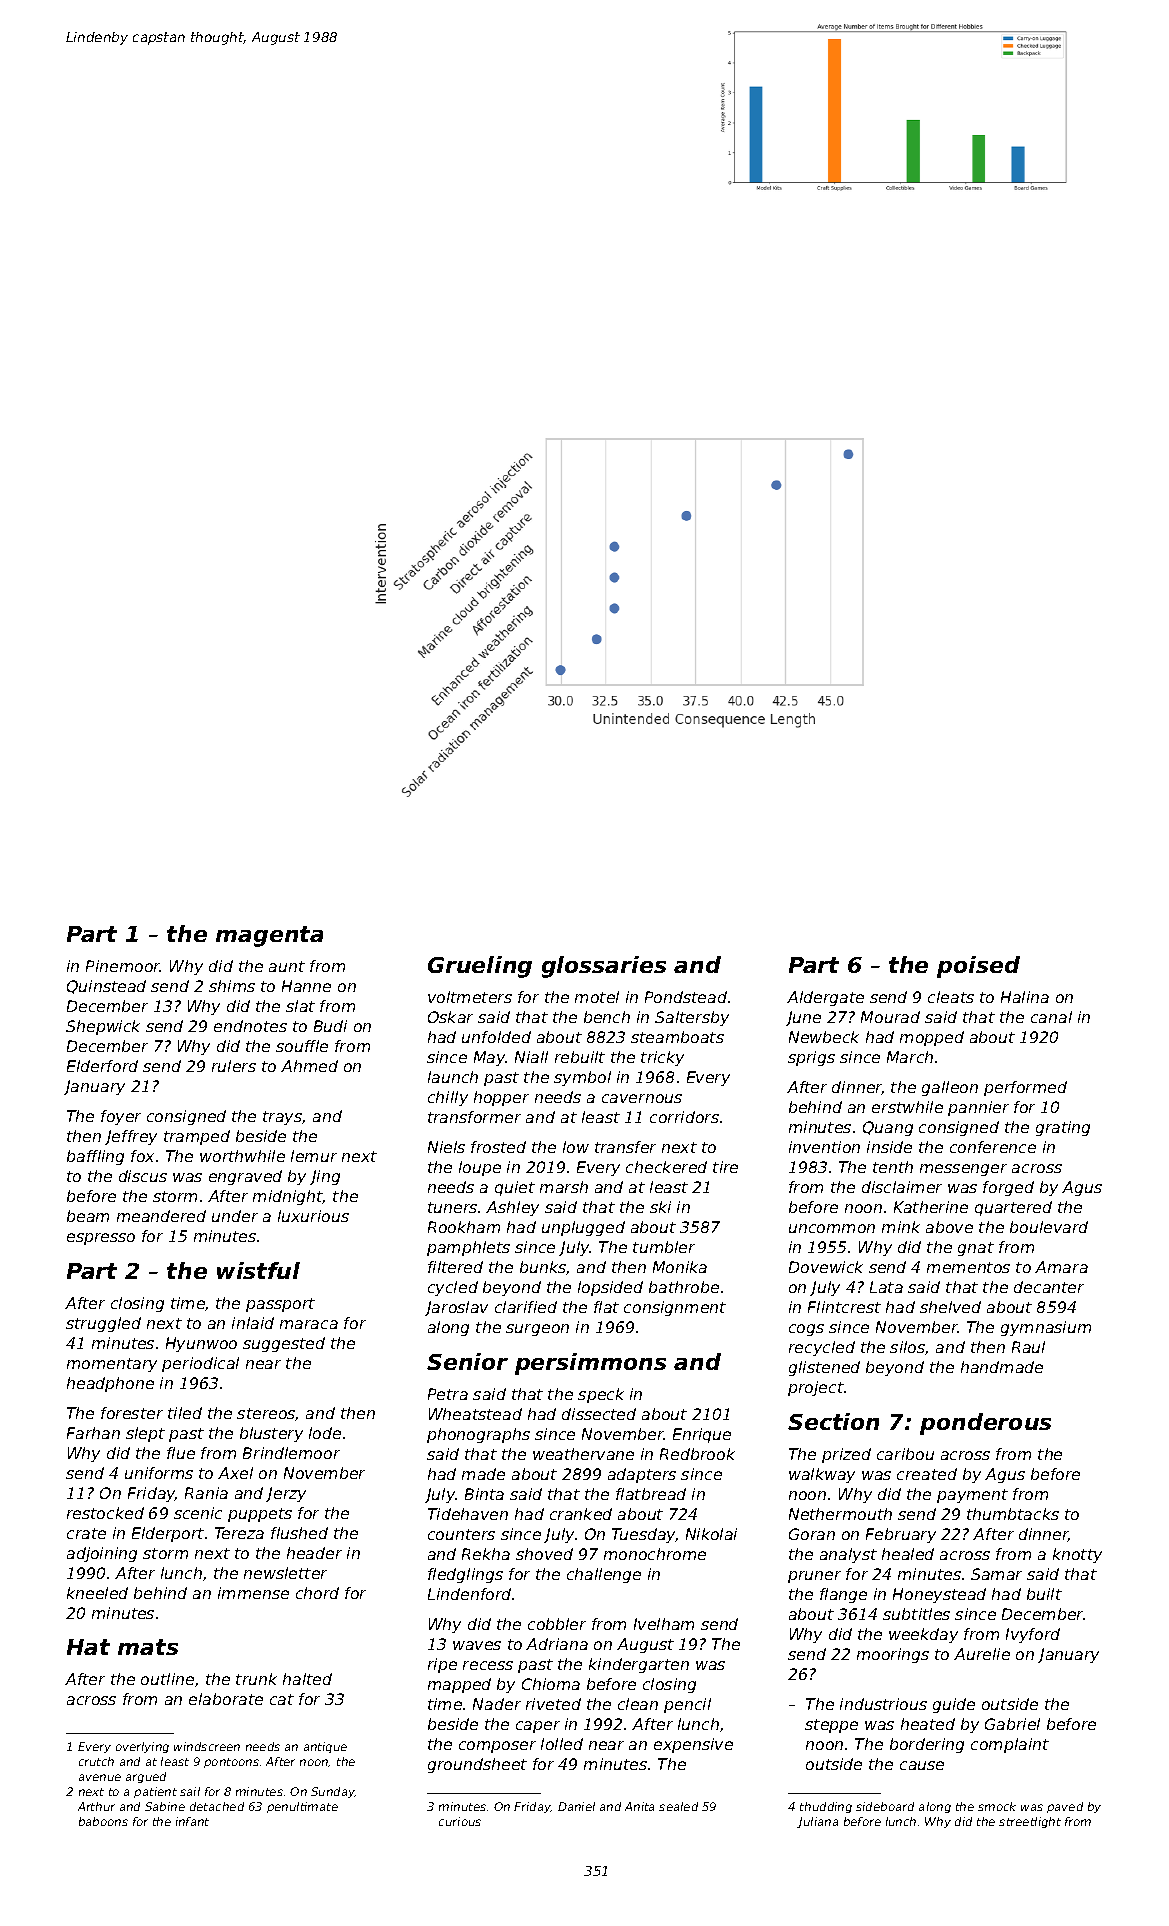  I want to click on boulevard, so click(1049, 1227).
